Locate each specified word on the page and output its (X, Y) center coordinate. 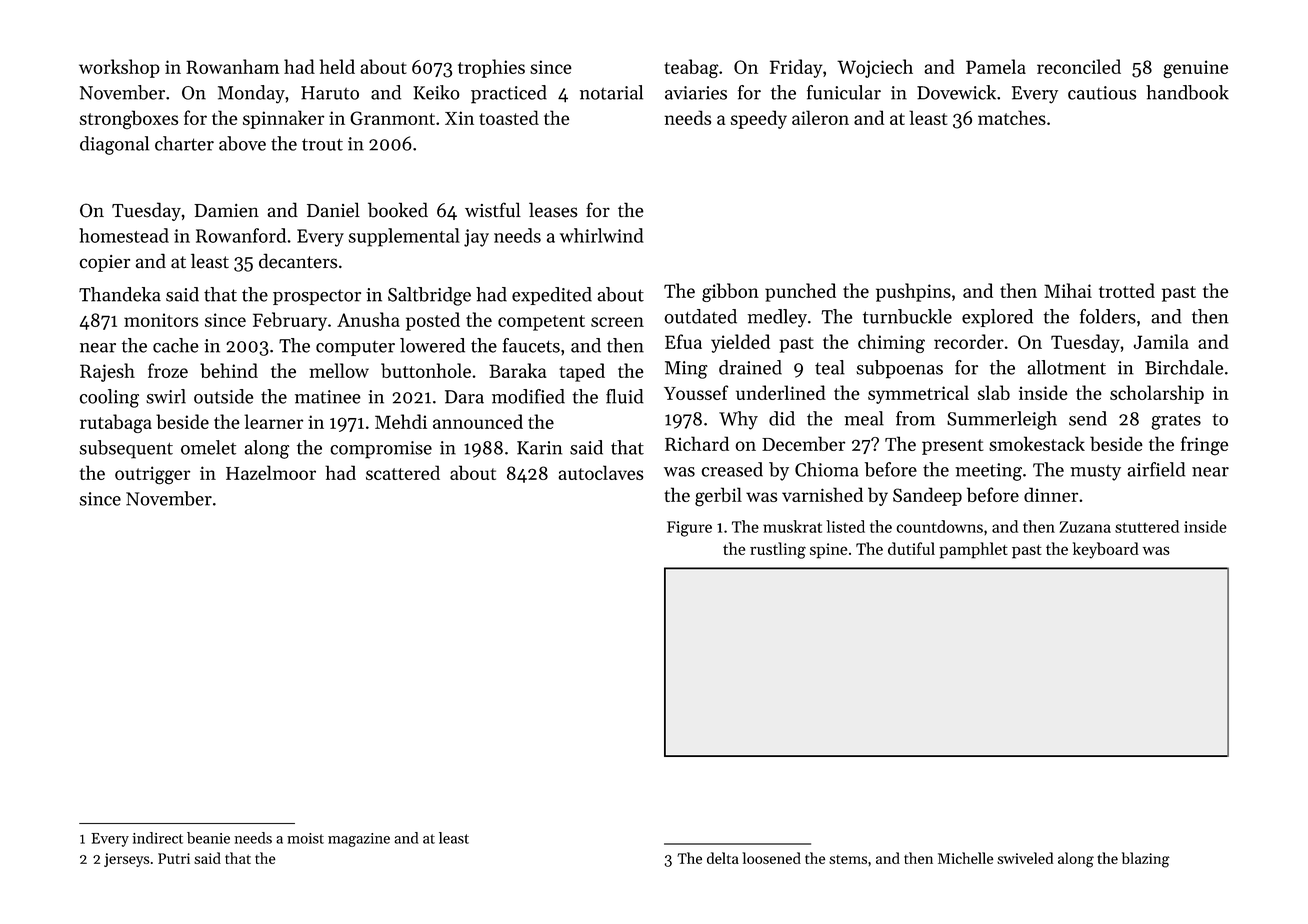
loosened (771, 858)
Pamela (996, 66)
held (337, 66)
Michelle (965, 858)
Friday (796, 68)
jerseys (126, 860)
